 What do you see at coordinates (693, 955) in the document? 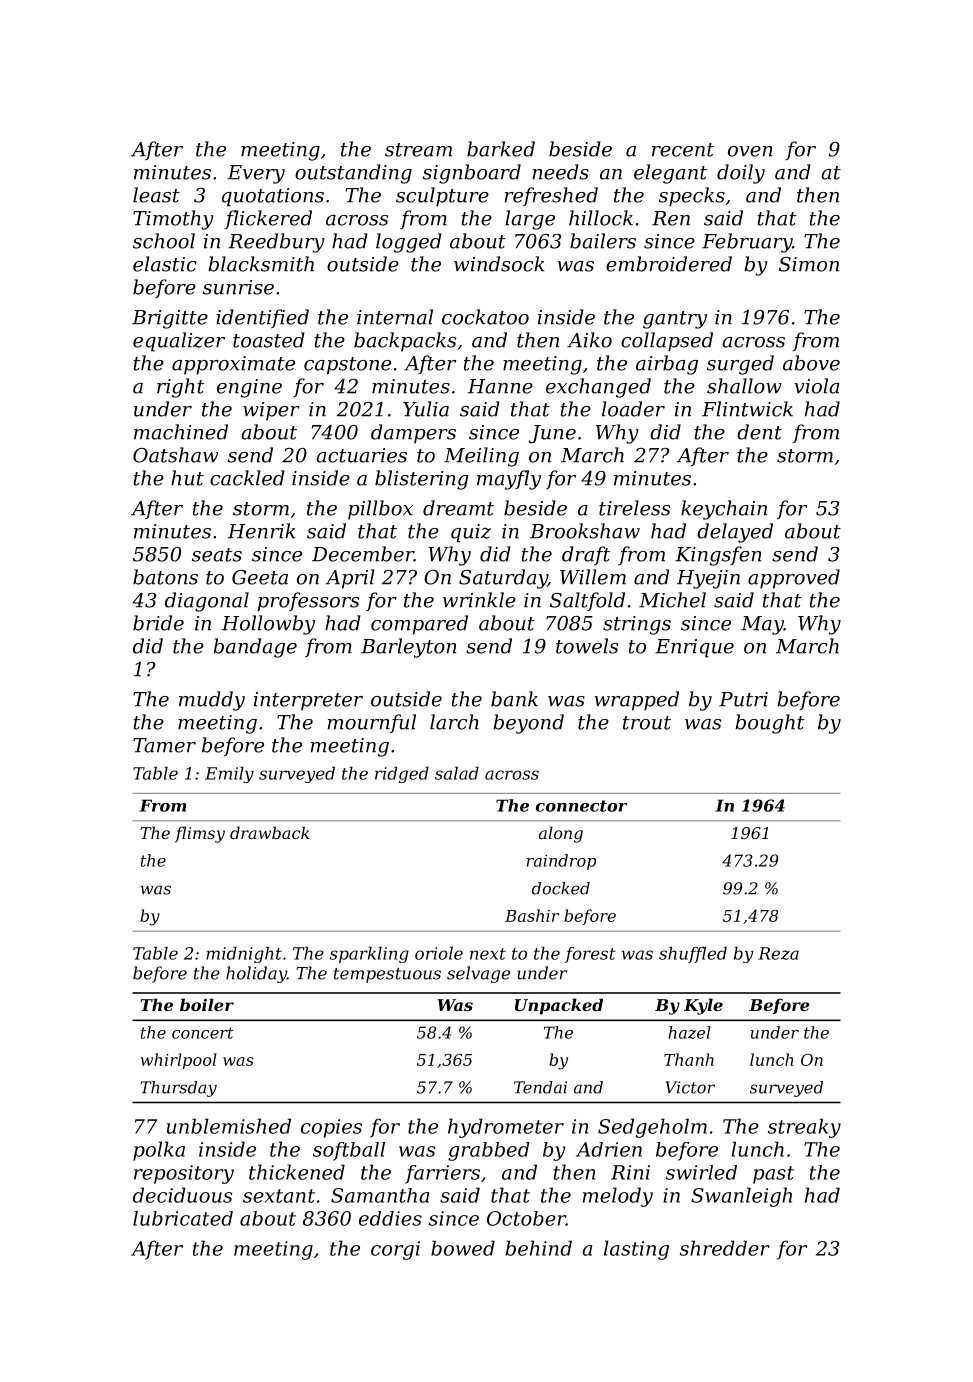
I see `shuffled` at bounding box center [693, 955].
